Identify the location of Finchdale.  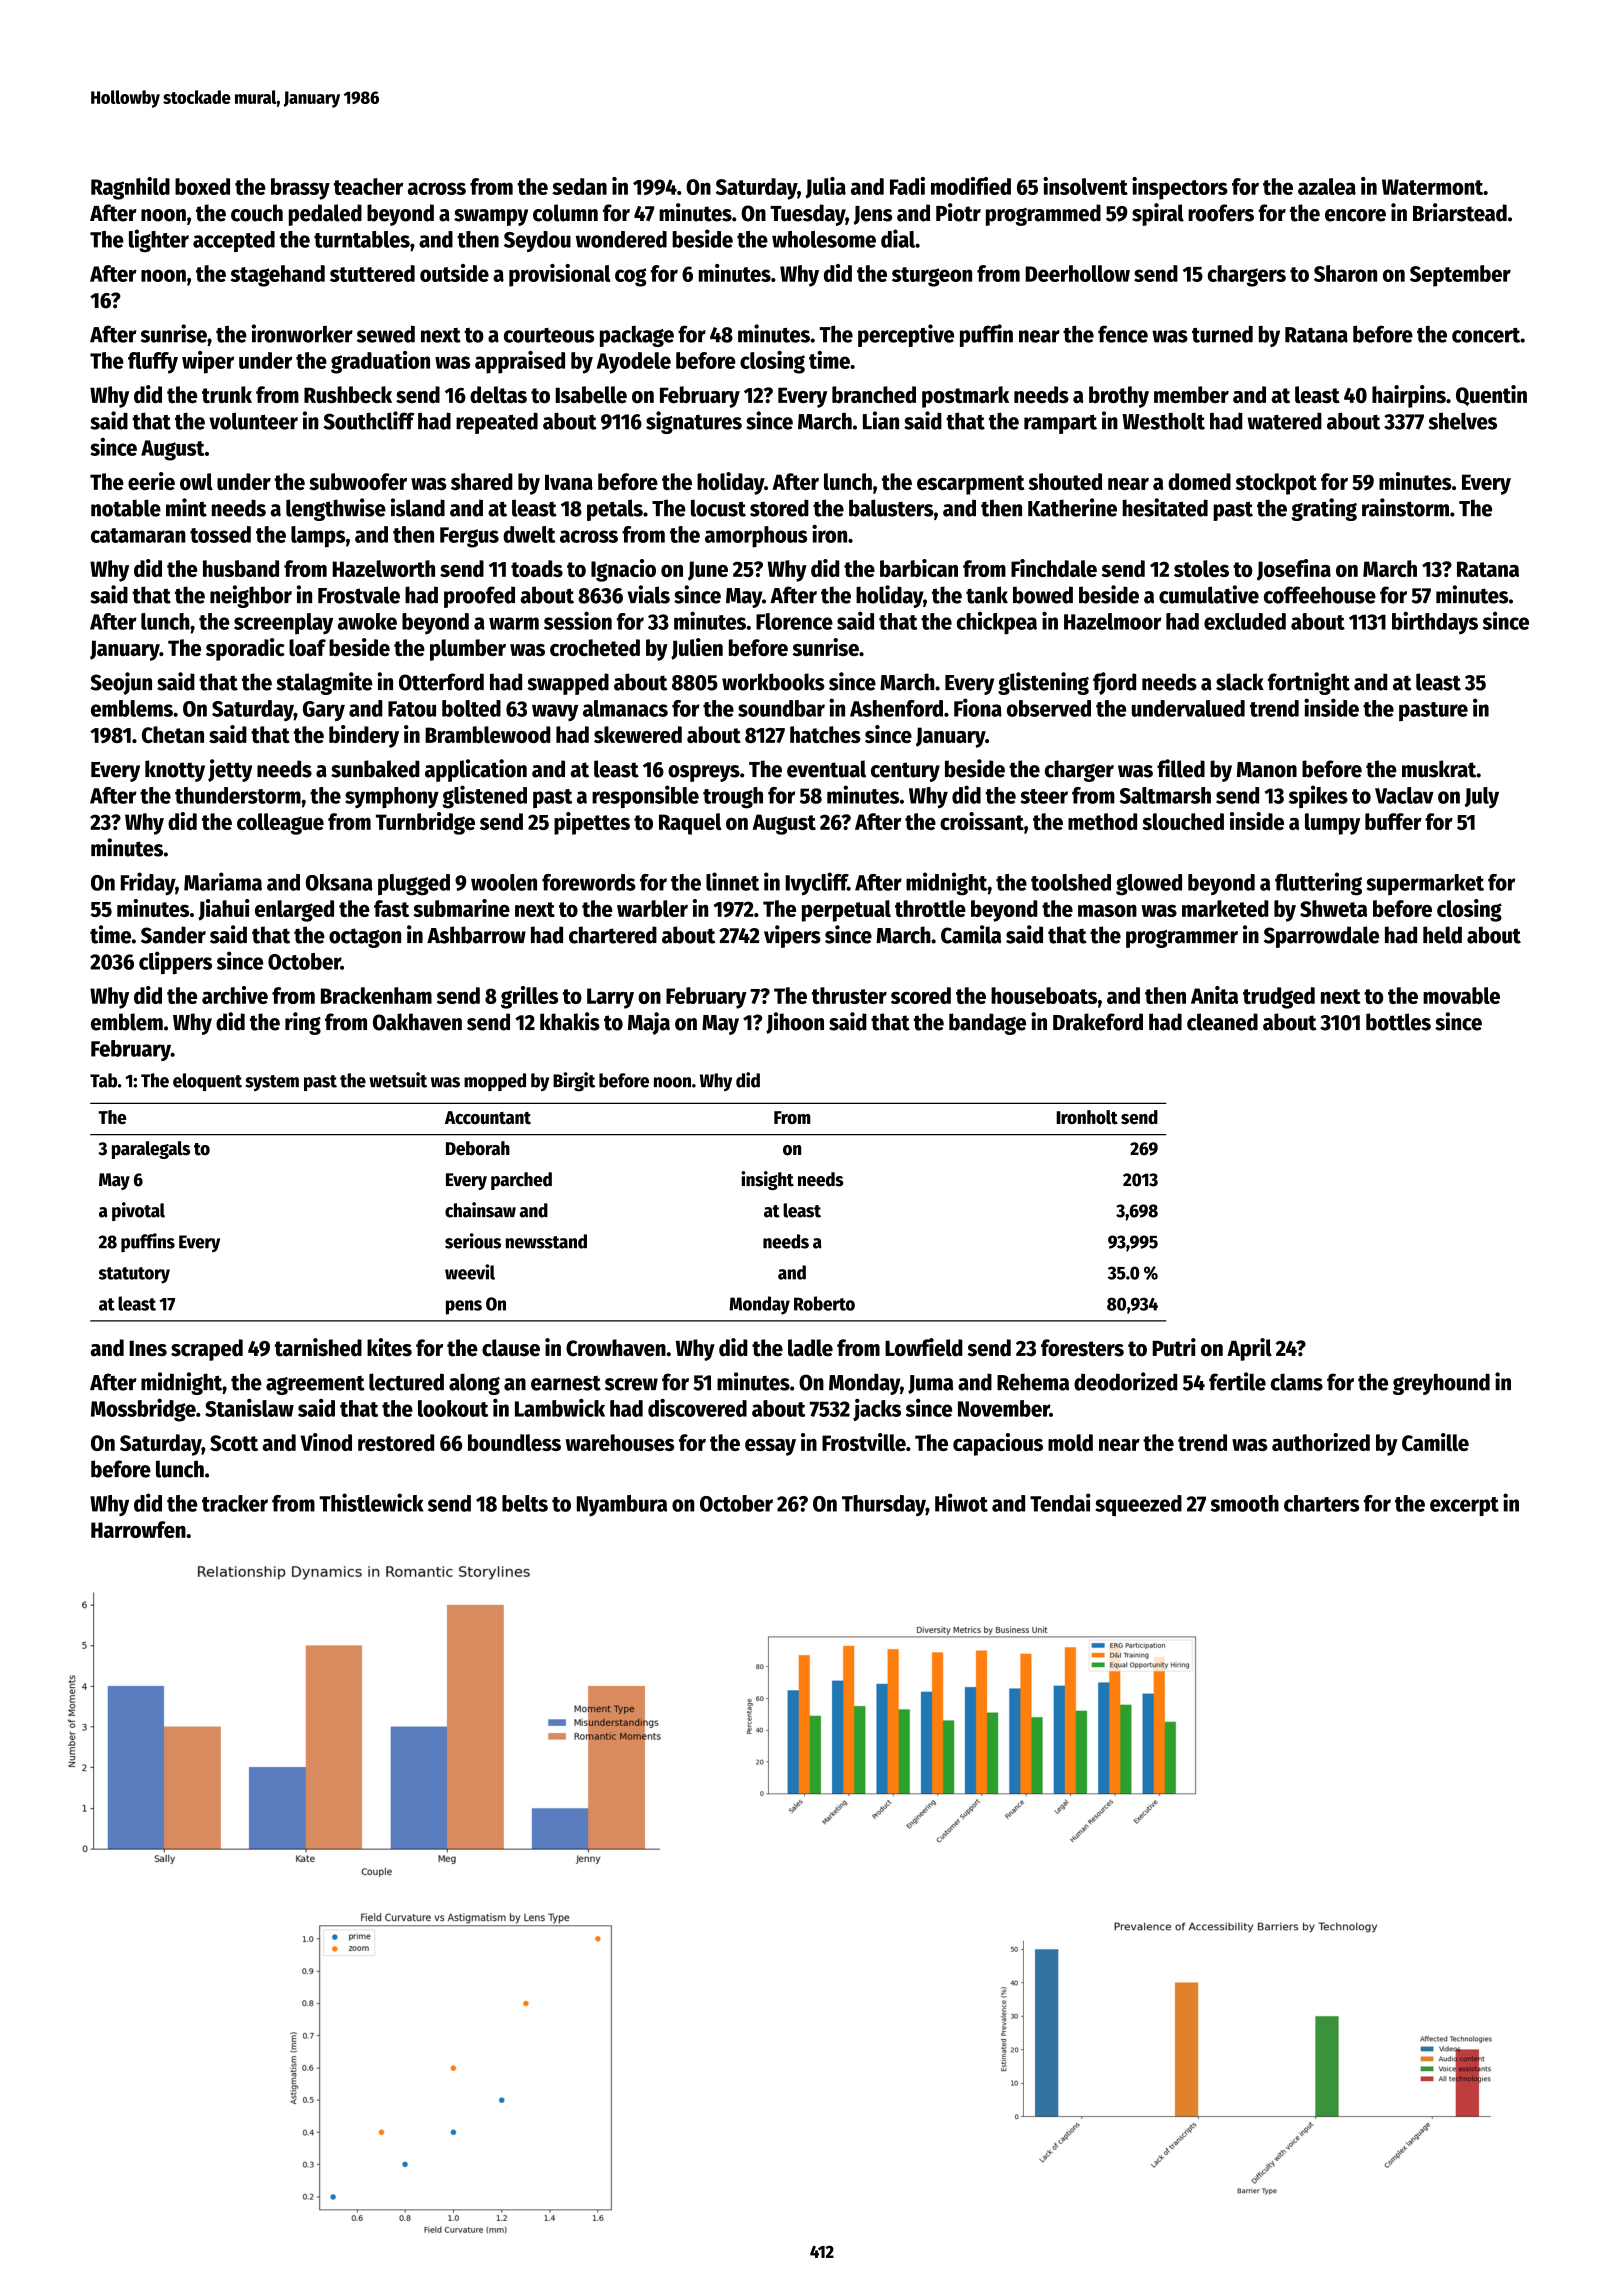
(1054, 568).
